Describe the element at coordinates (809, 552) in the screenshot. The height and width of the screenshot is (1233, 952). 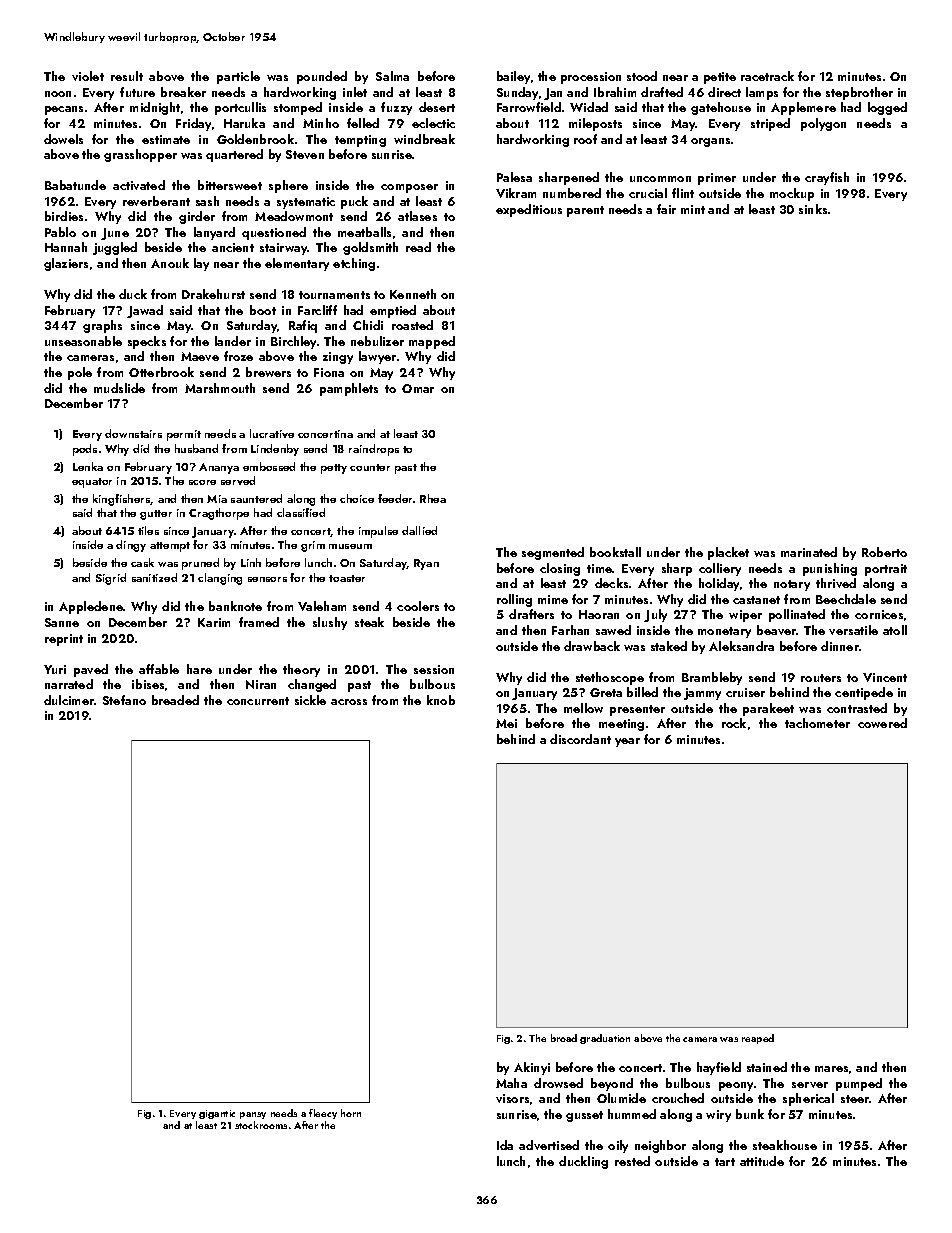
I see `marinated` at that location.
